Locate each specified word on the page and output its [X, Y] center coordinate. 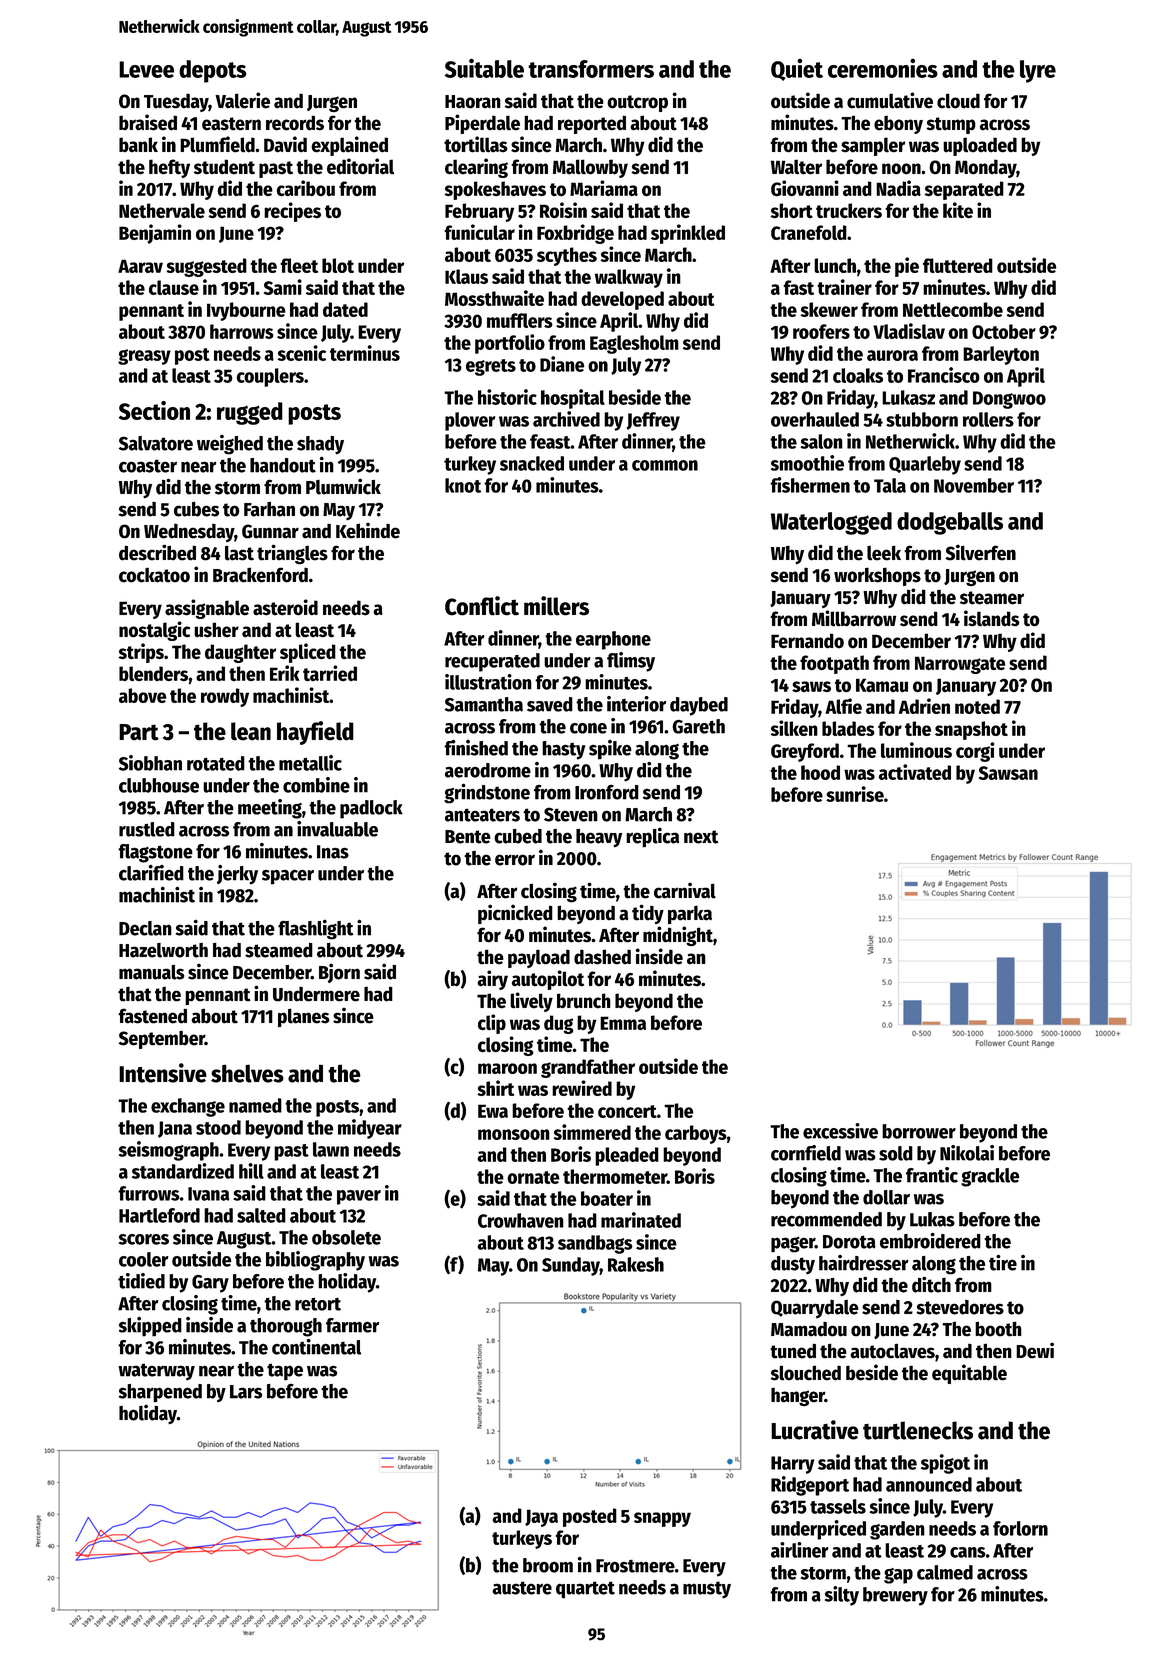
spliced [308, 653]
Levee [146, 69]
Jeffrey [653, 421]
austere [522, 1588]
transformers [591, 69]
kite [958, 210]
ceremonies [883, 68]
